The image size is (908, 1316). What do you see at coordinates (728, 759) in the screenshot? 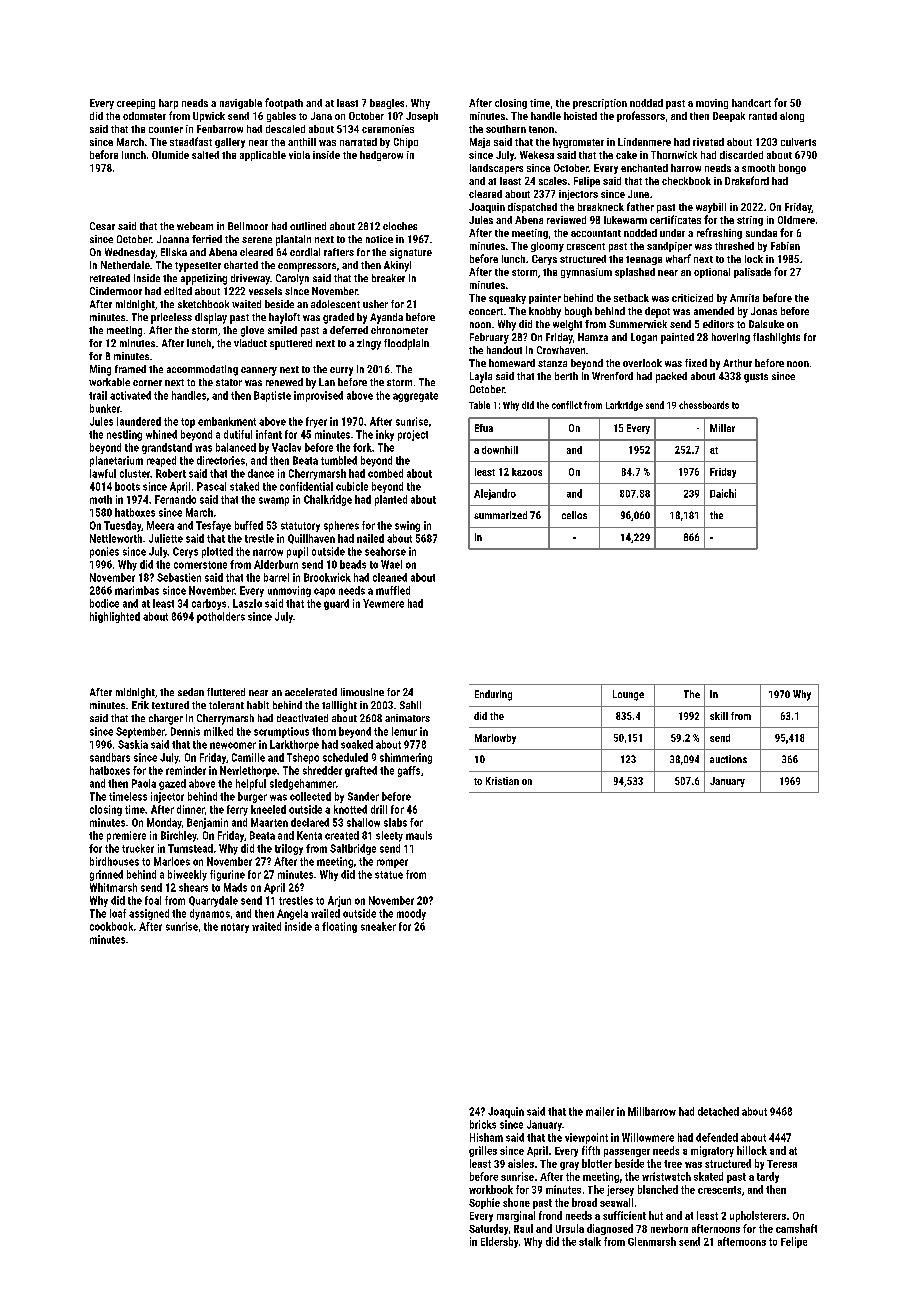
I see `auctions` at bounding box center [728, 759].
